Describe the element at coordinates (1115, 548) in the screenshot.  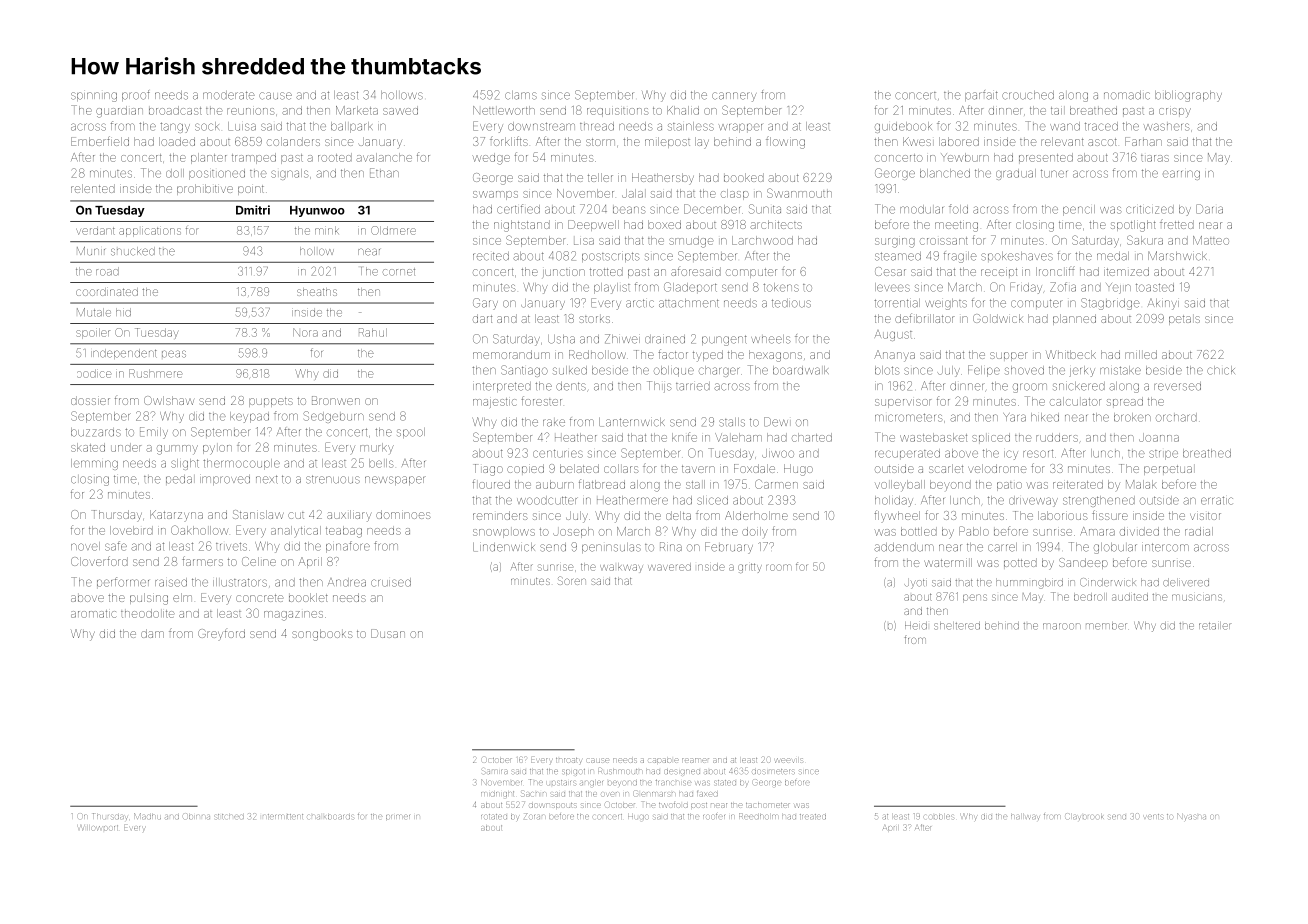
I see `globular` at that location.
